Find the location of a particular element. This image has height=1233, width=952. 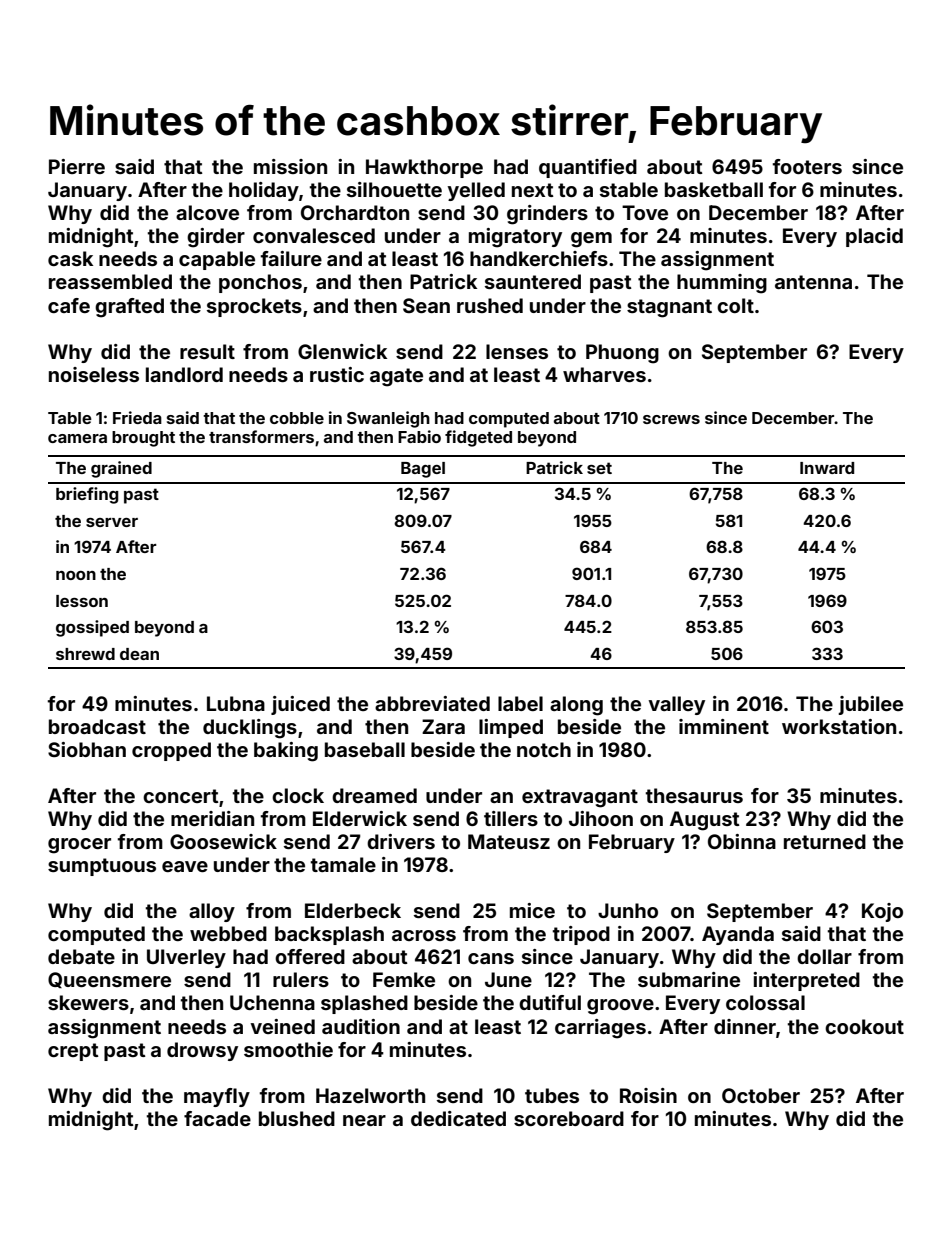

cask is located at coordinates (70, 258).
